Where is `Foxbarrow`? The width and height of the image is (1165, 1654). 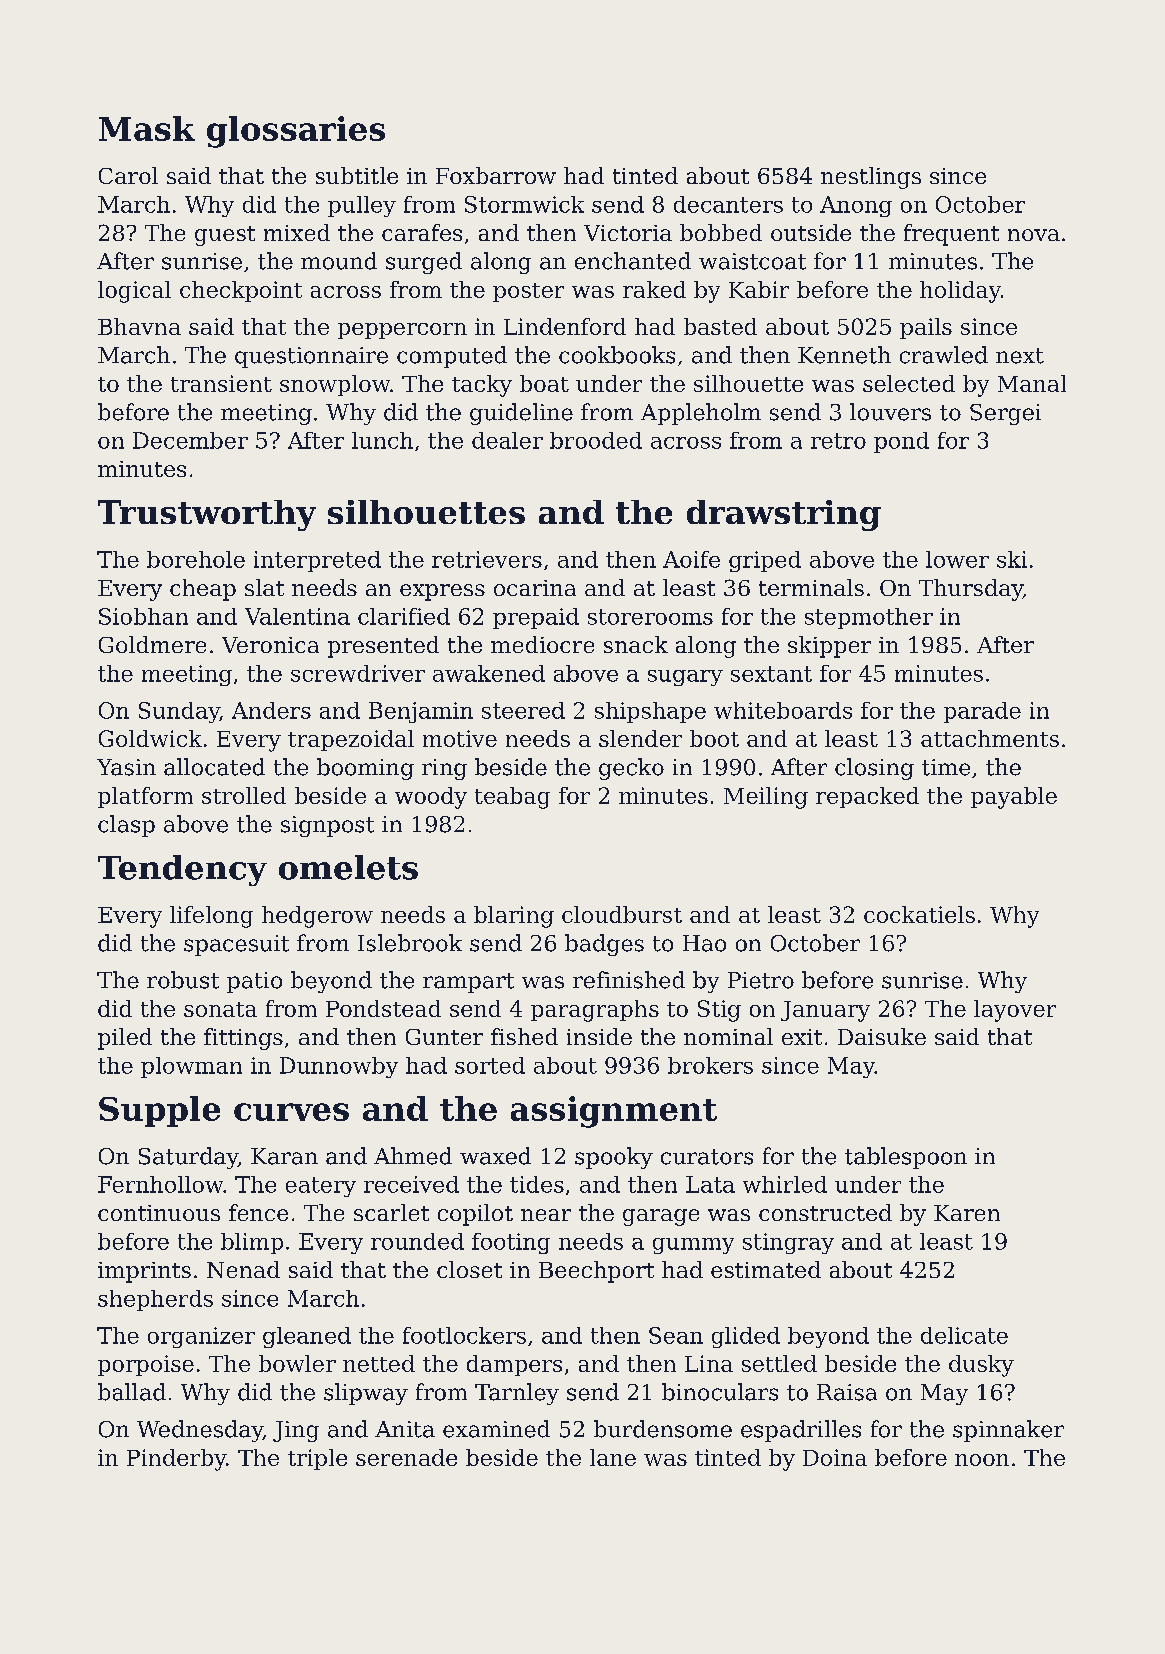 Foxbarrow is located at coordinates (496, 175).
